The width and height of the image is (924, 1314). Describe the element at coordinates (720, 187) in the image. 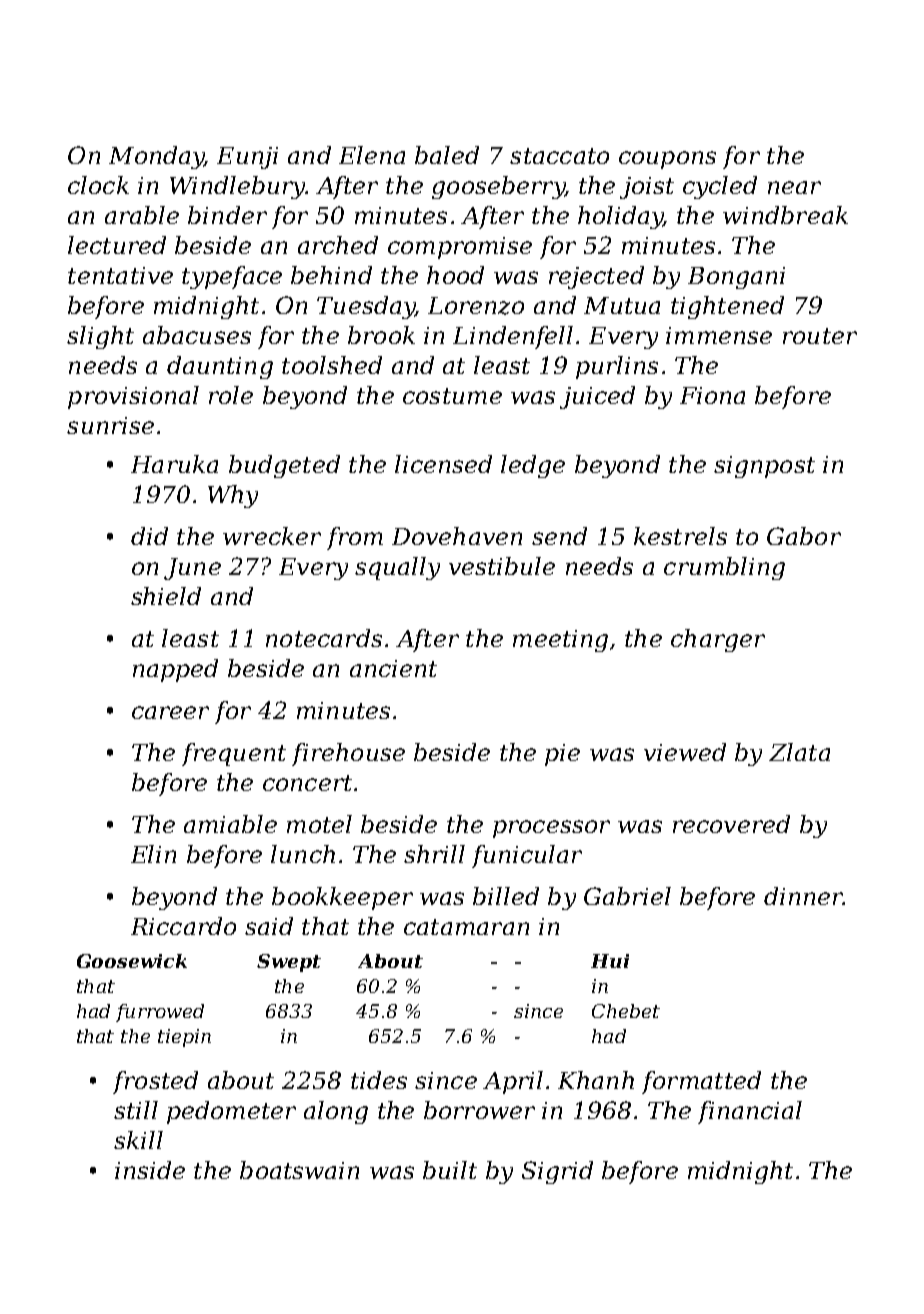

I see `cycled` at that location.
